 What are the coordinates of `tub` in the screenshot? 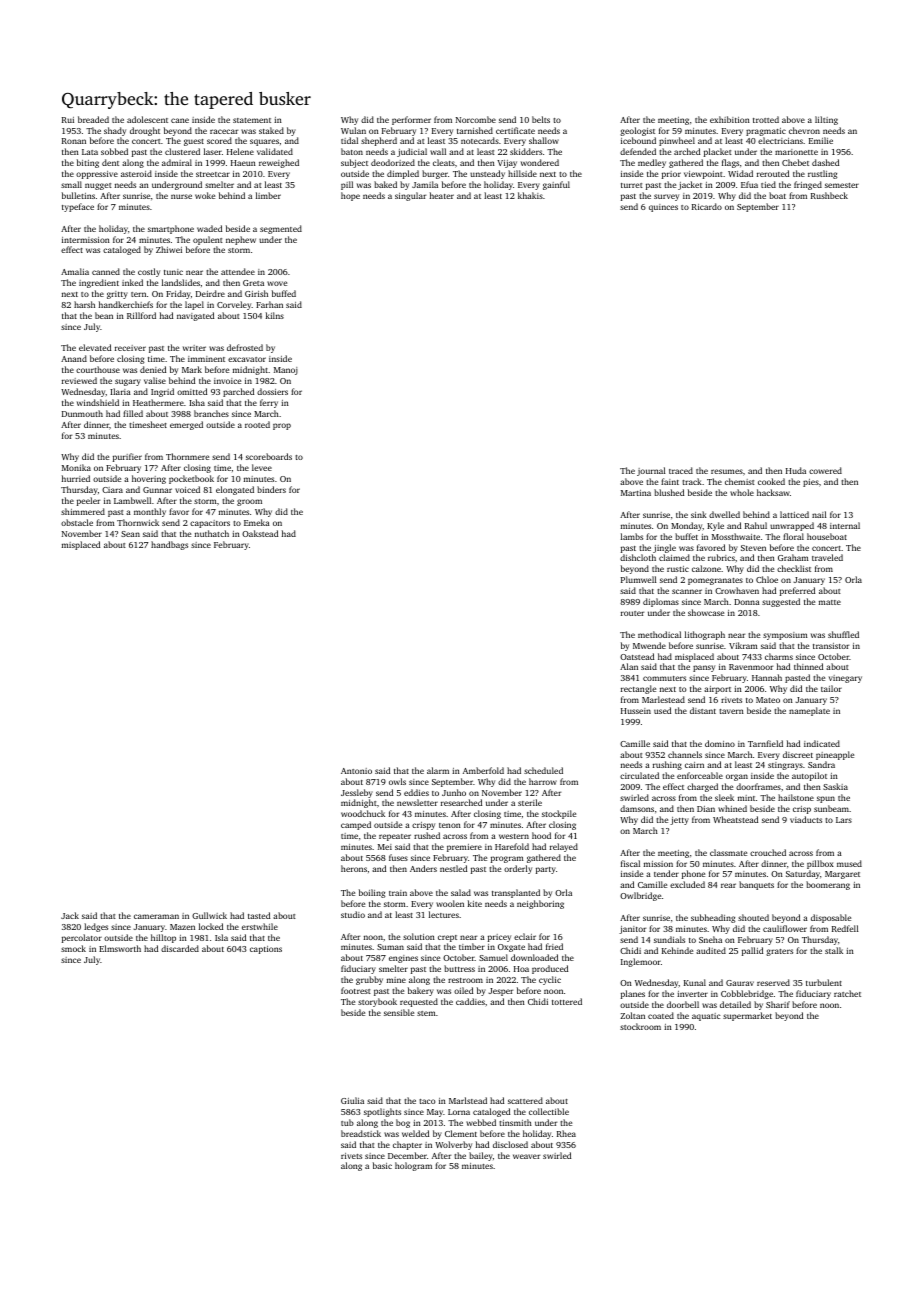 It's located at (347, 1122).
